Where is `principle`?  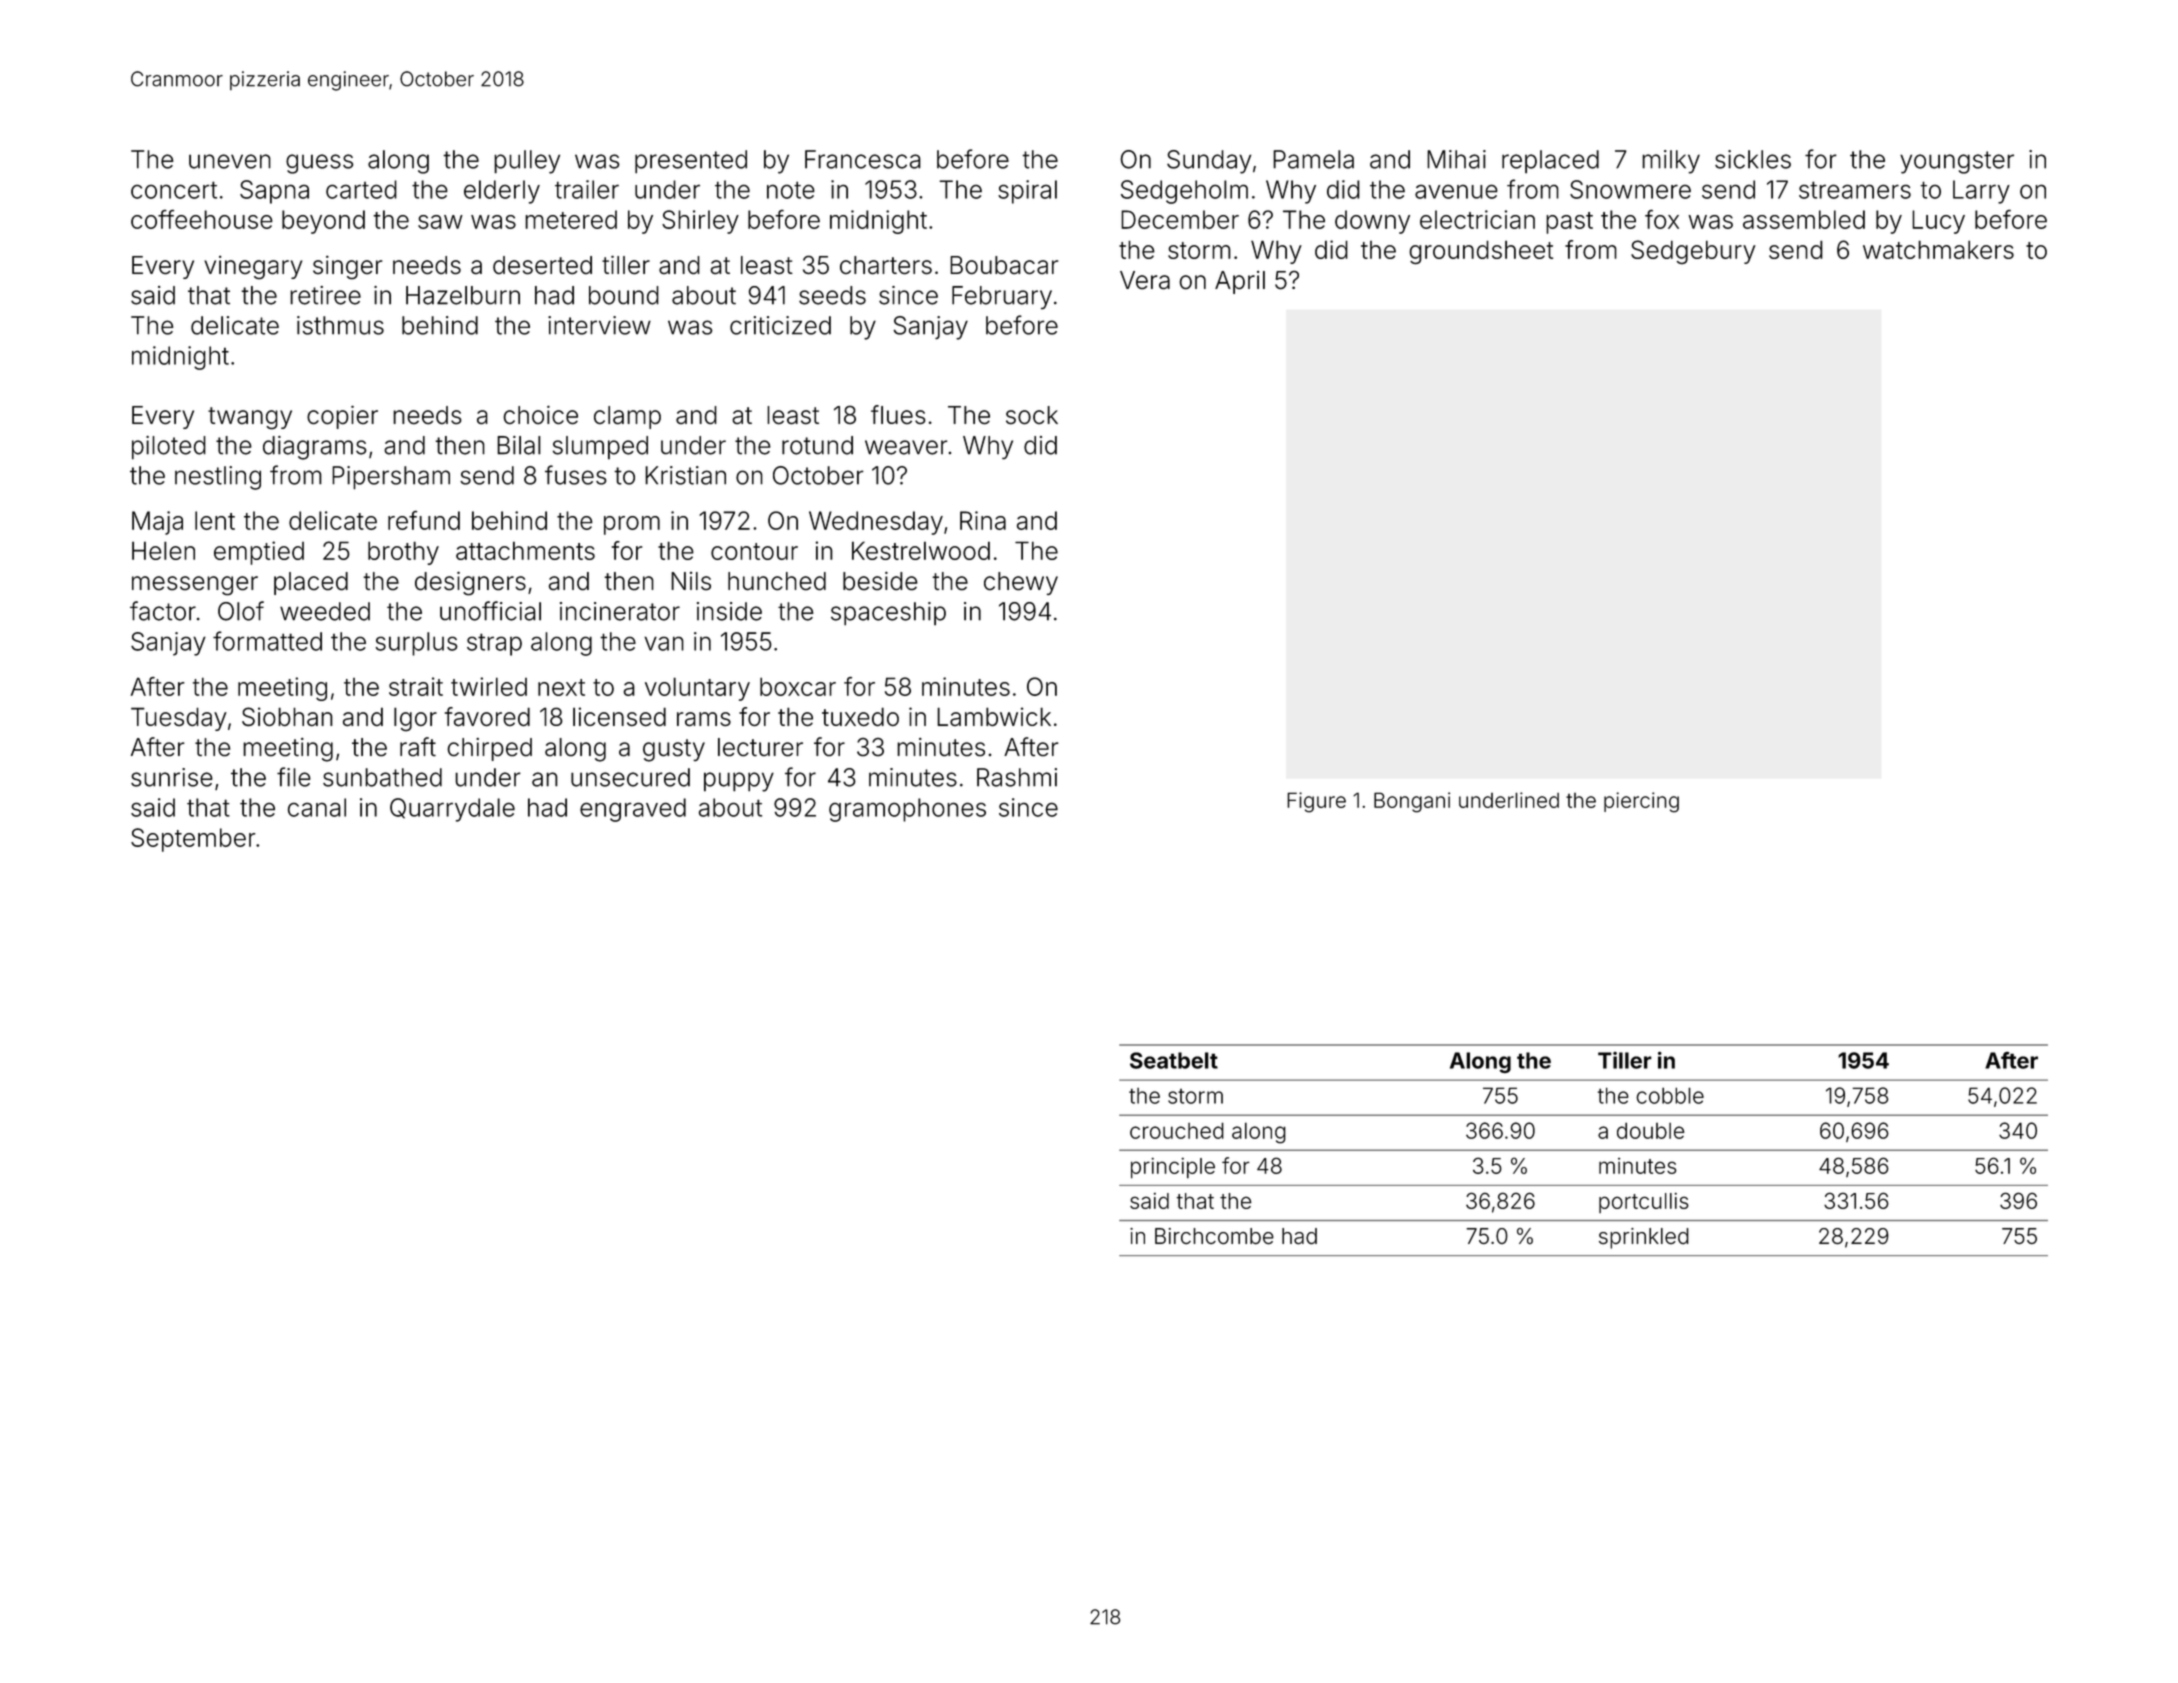 principle is located at coordinates (1173, 1168).
